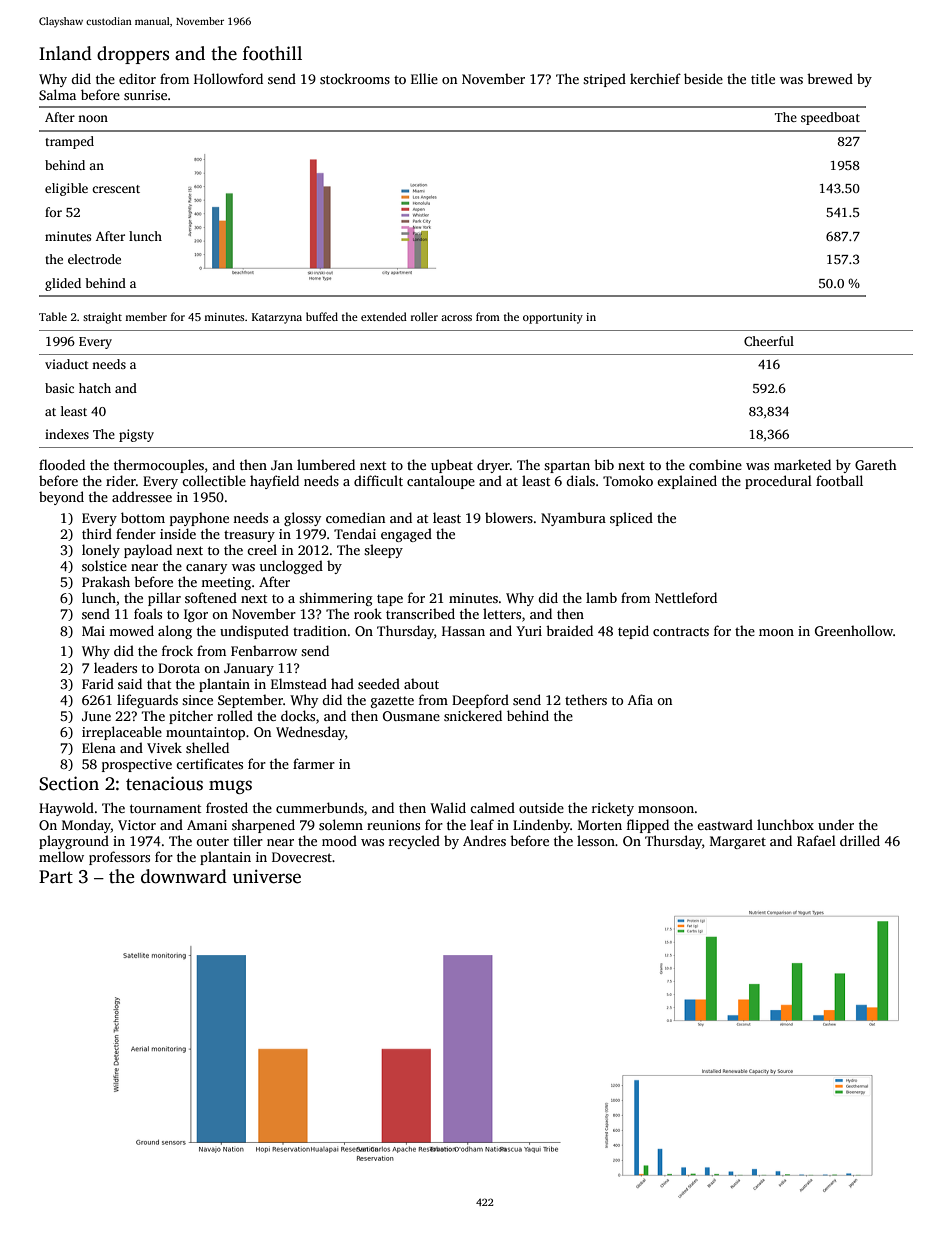 The width and height of the document is (952, 1233). What do you see at coordinates (133, 55) in the document?
I see `droppers` at bounding box center [133, 55].
